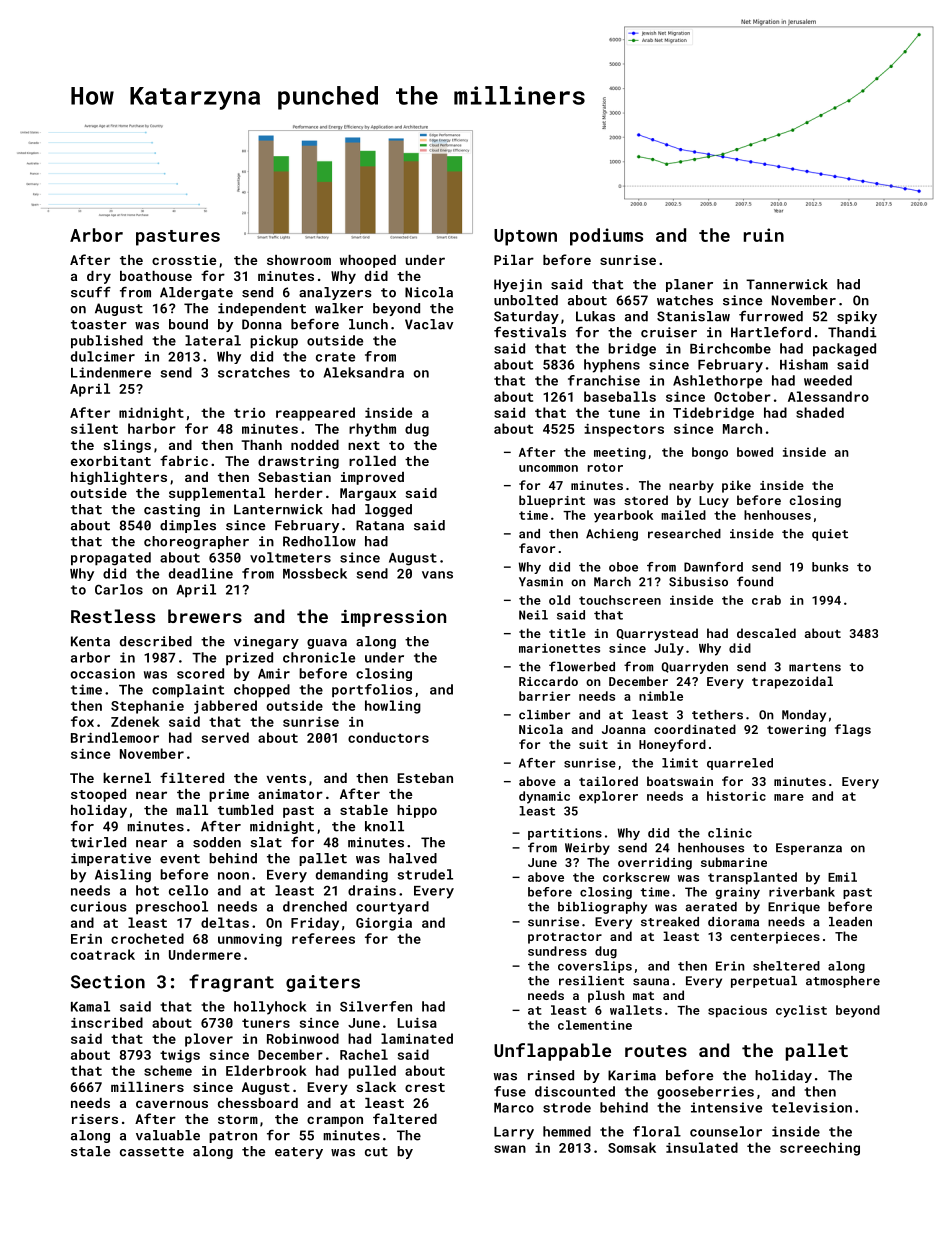  Describe the element at coordinates (184, 260) in the image. I see `crosstie` at that location.
